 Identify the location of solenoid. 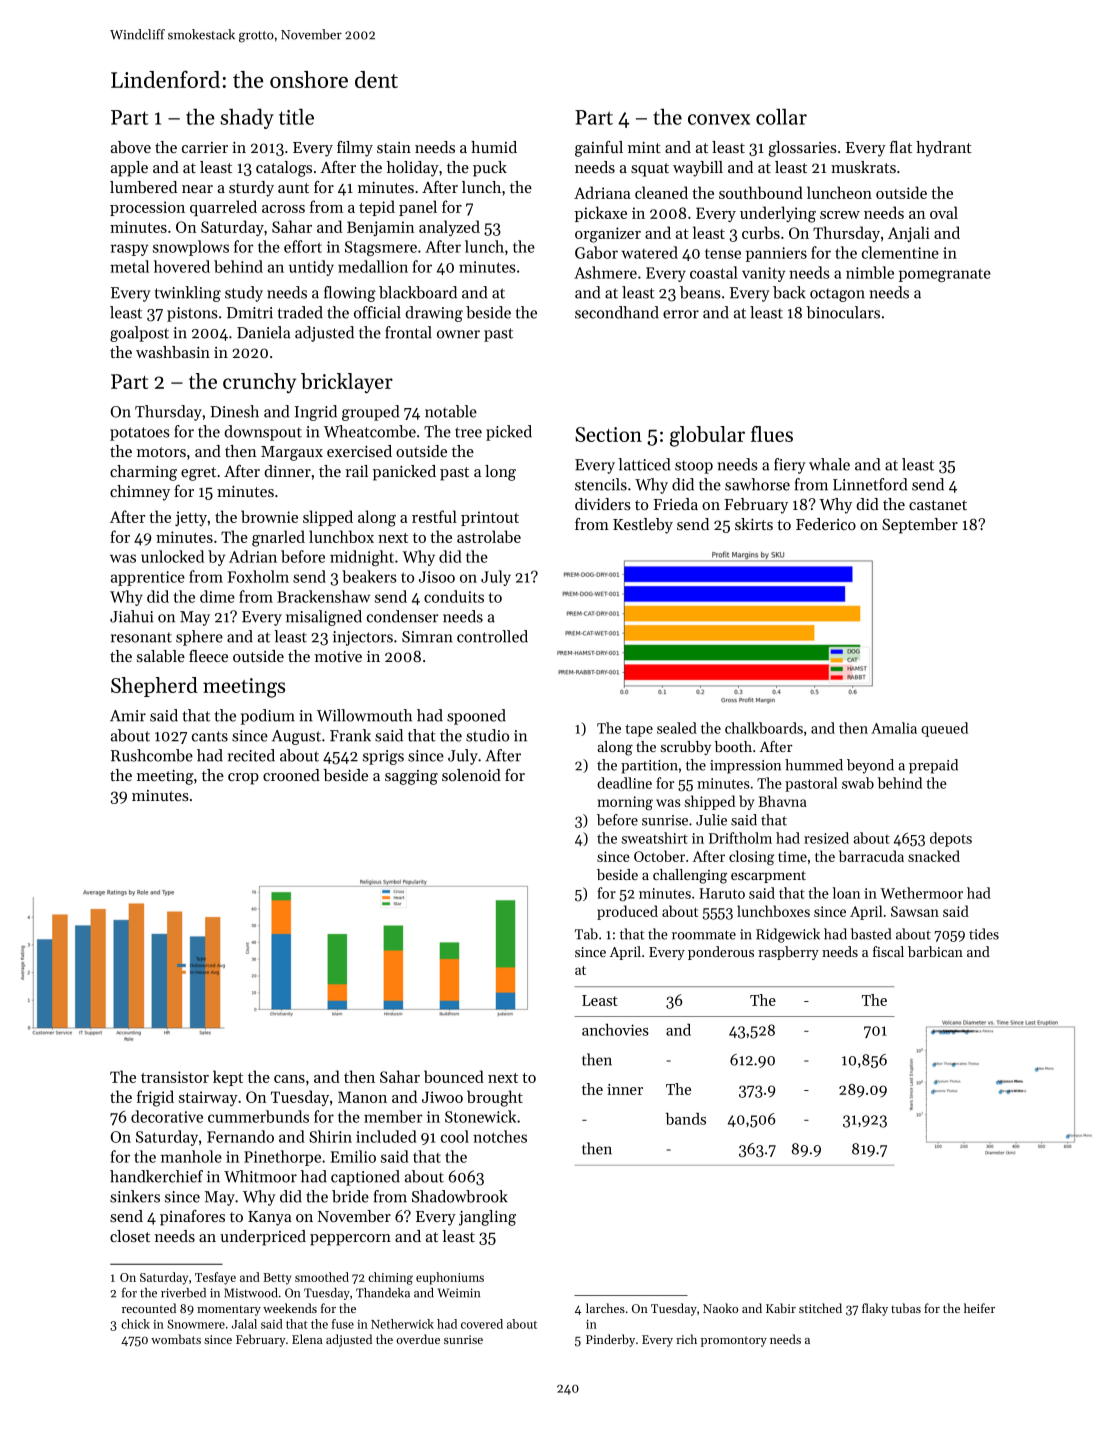
(471, 775).
